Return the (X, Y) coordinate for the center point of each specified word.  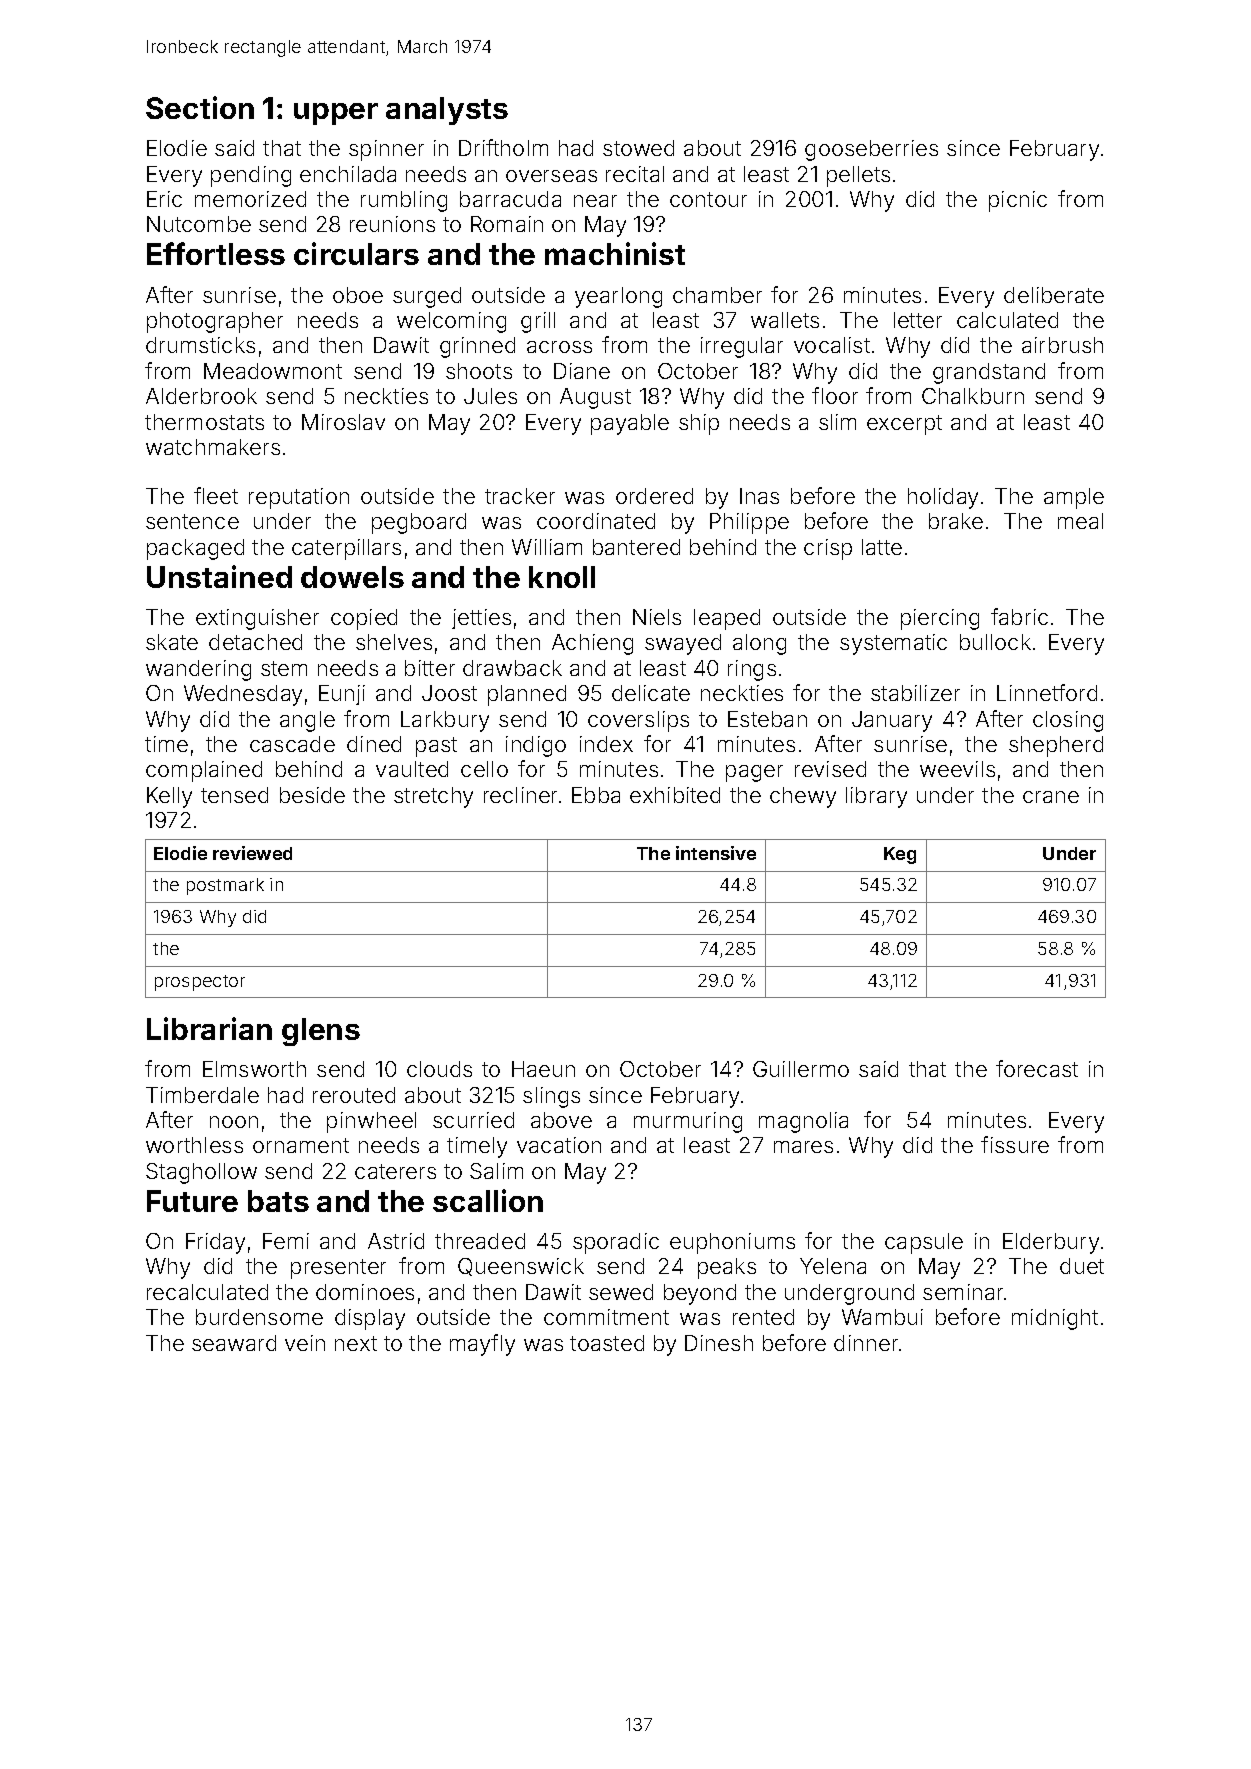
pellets (858, 176)
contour (708, 199)
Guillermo (801, 1069)
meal (1080, 521)
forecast (1037, 1068)
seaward (234, 1343)
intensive (716, 853)
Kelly (169, 797)
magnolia (803, 1122)
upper (336, 114)
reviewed (252, 853)
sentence (192, 521)
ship (699, 424)
